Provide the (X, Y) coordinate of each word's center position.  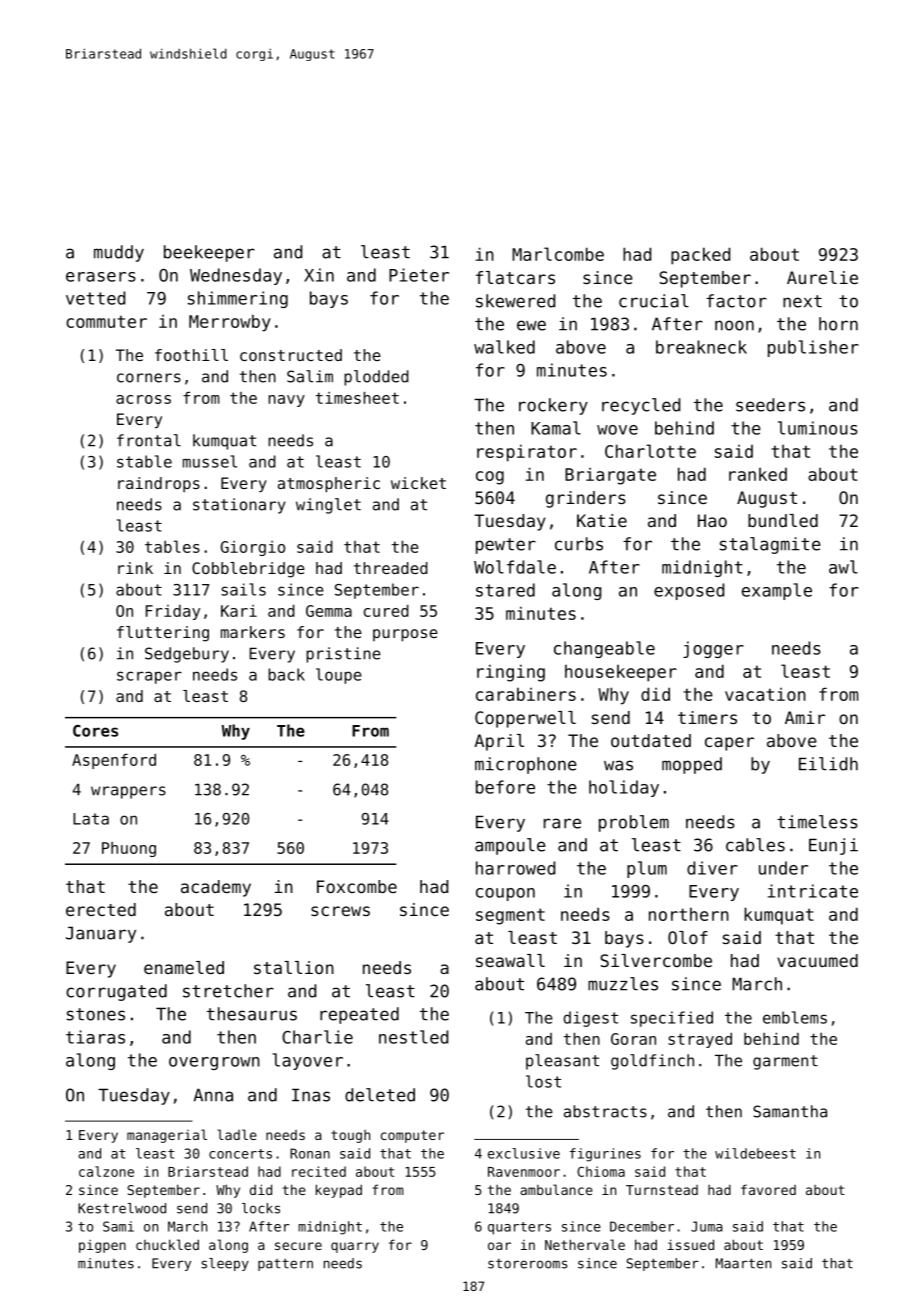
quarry (355, 1247)
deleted (380, 1095)
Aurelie (822, 277)
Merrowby (230, 323)
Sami (118, 1226)
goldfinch (652, 1062)
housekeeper (621, 673)
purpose (405, 635)
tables (172, 546)
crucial (654, 301)
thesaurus (252, 1014)
